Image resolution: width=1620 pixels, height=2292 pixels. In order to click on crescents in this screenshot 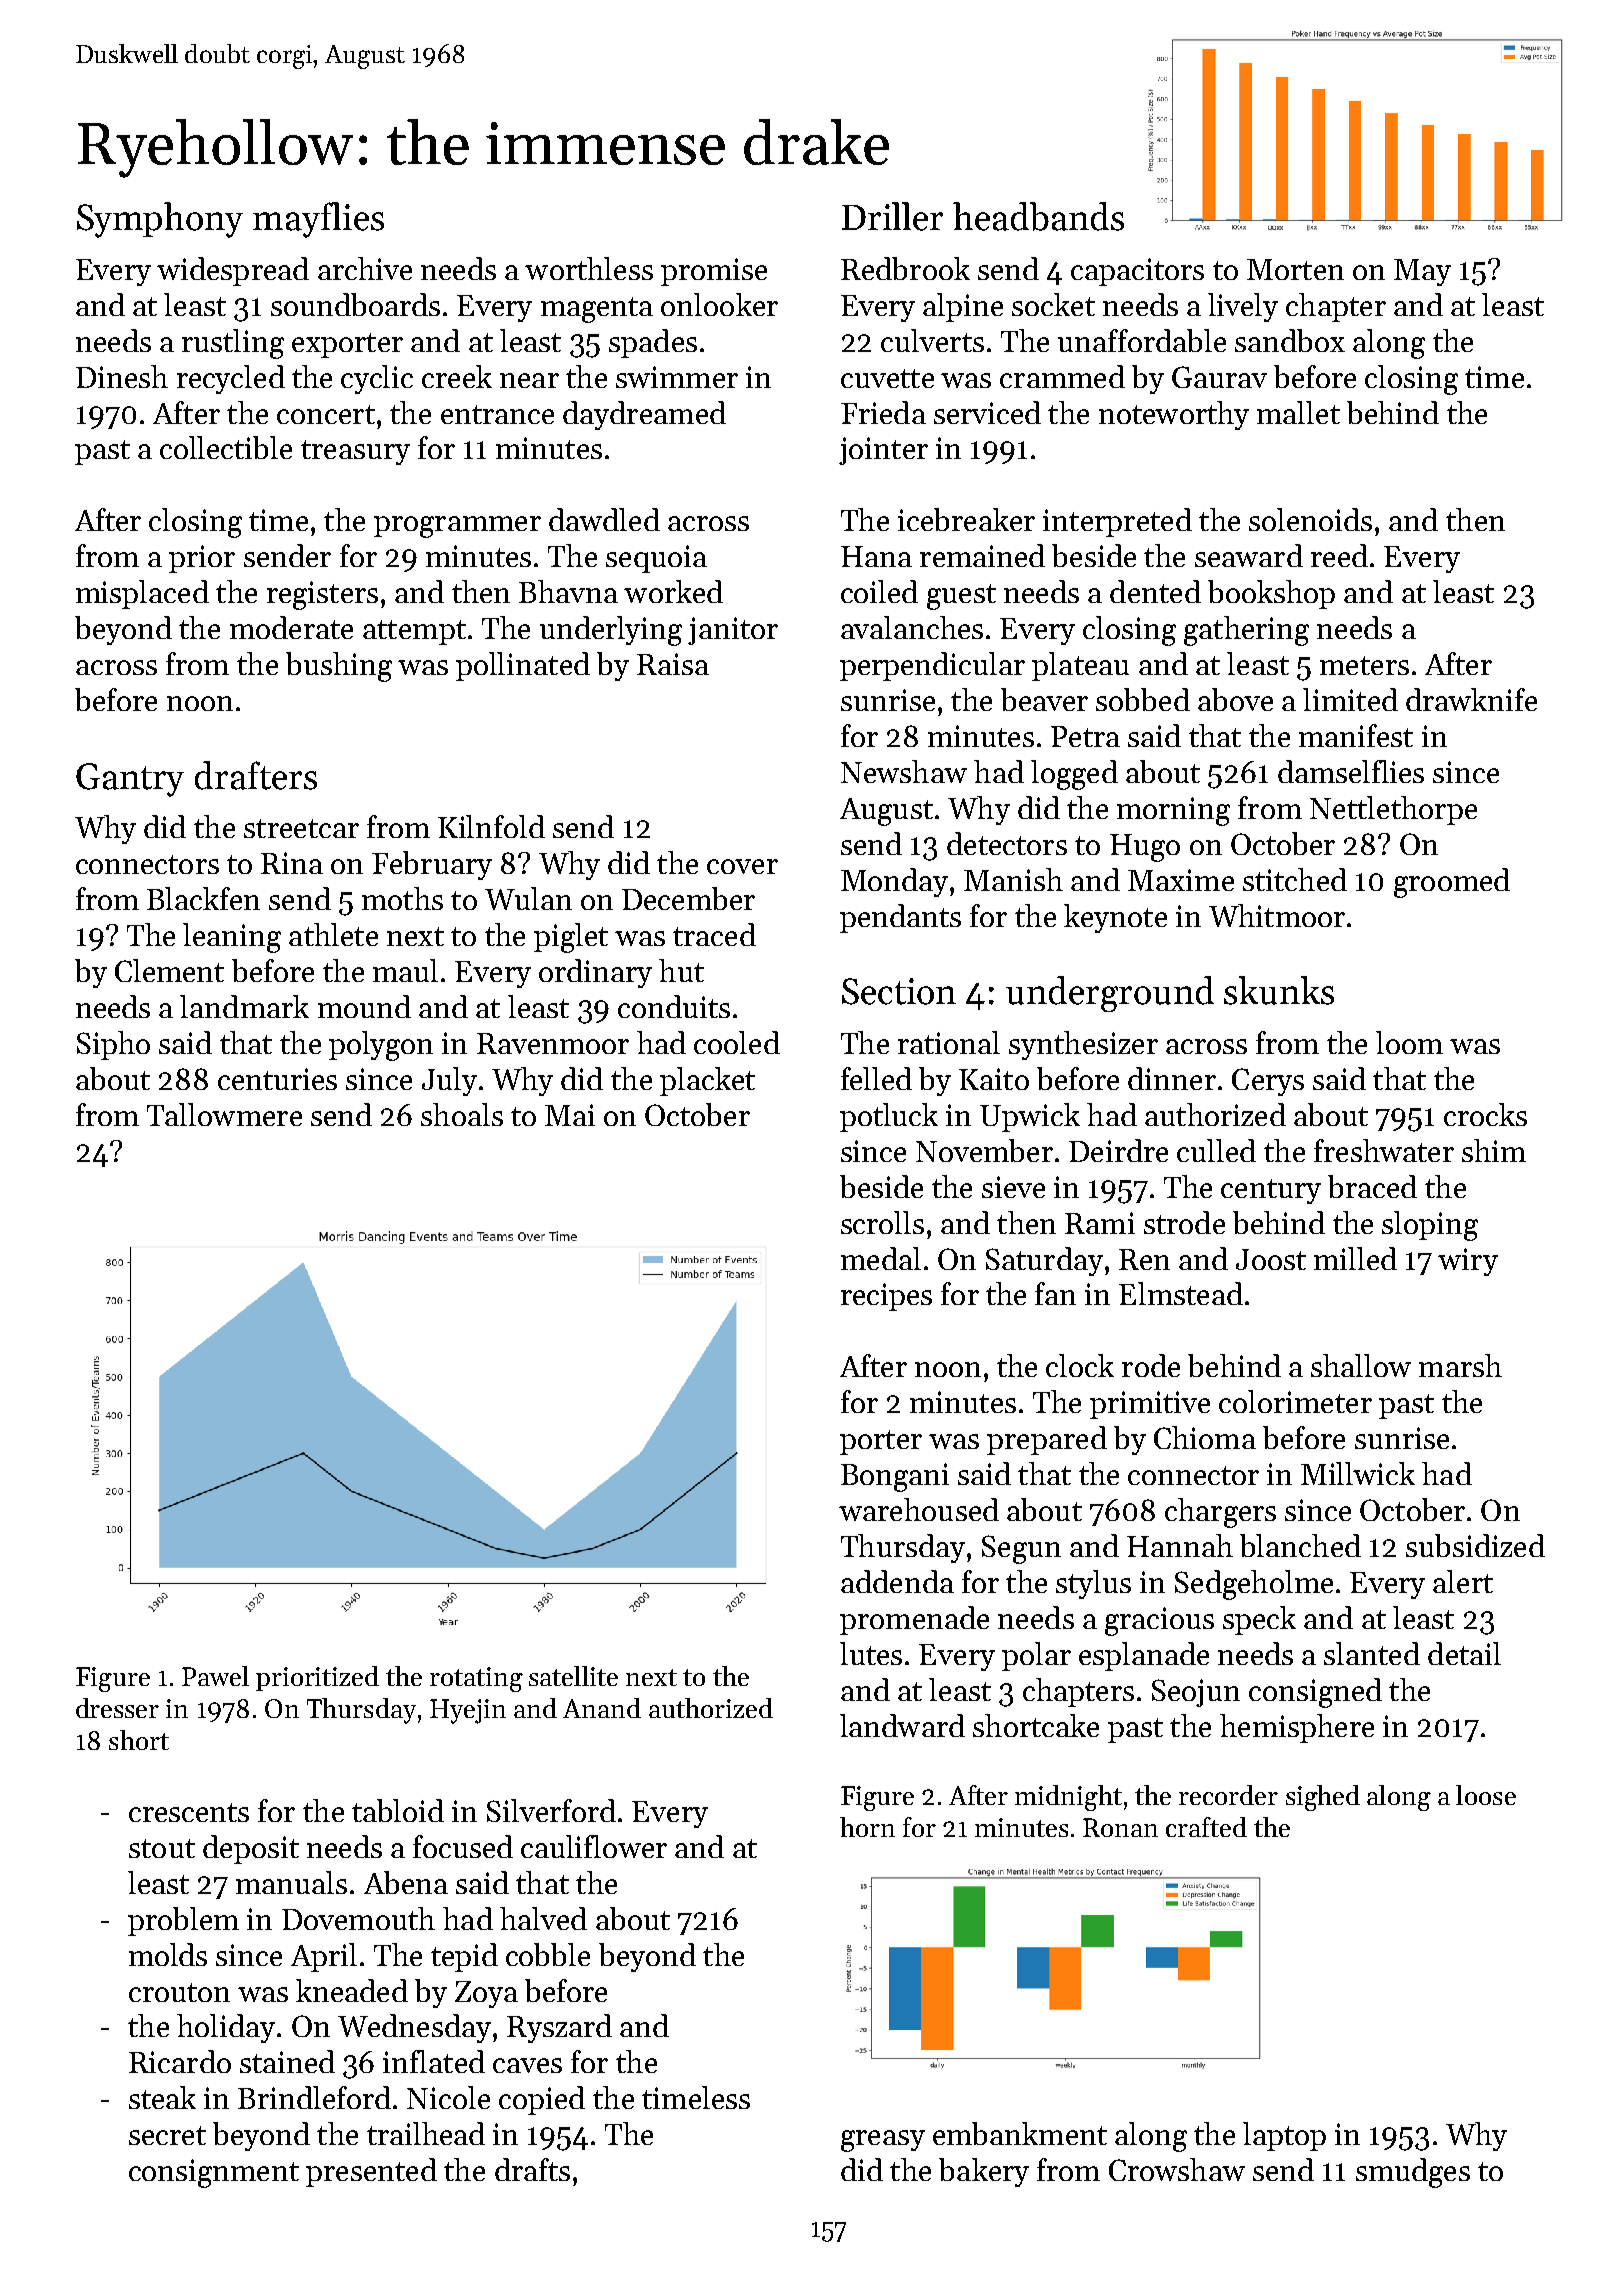, I will do `click(189, 1812)`.
